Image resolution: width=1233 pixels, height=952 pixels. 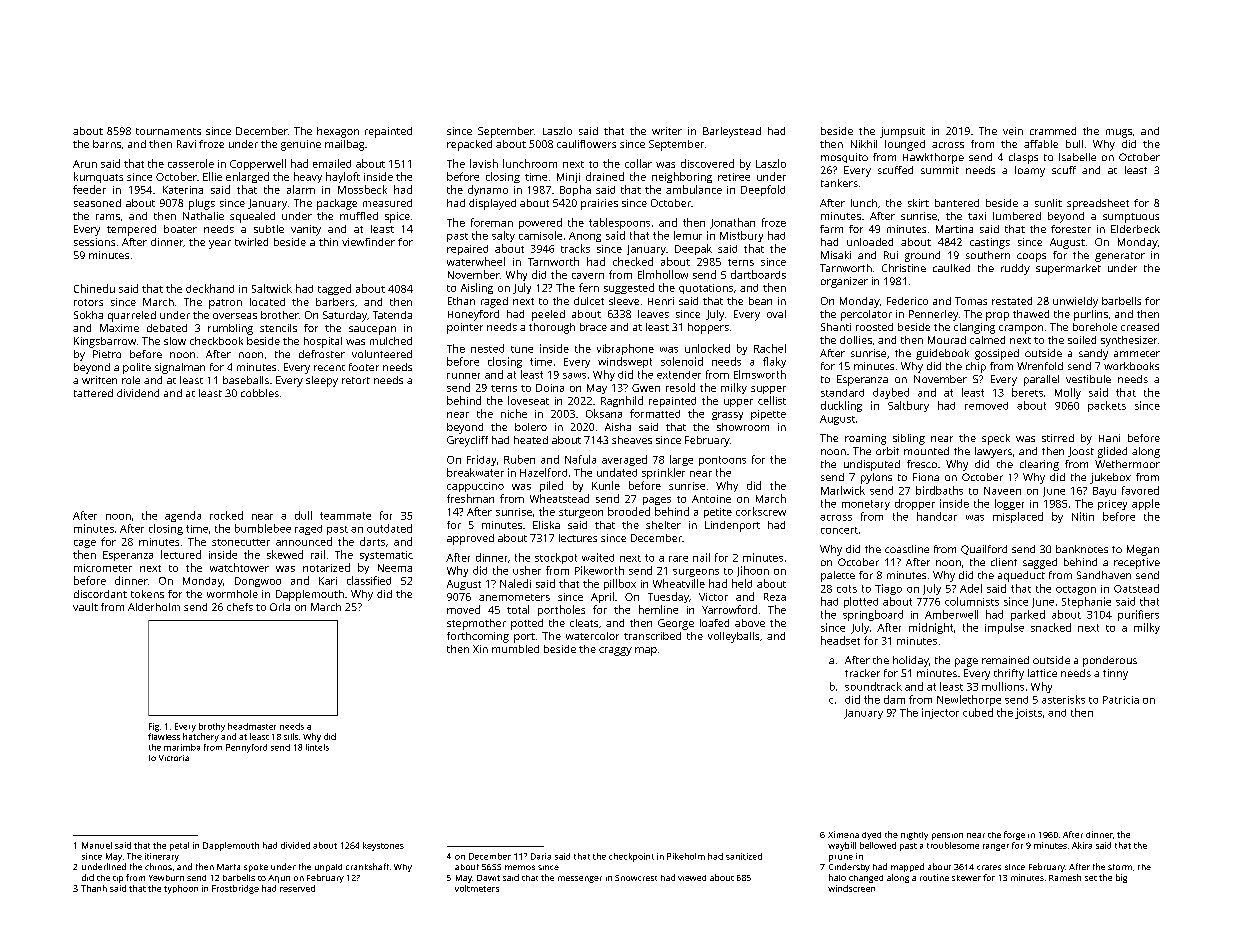 I want to click on Tomas, so click(x=971, y=301).
